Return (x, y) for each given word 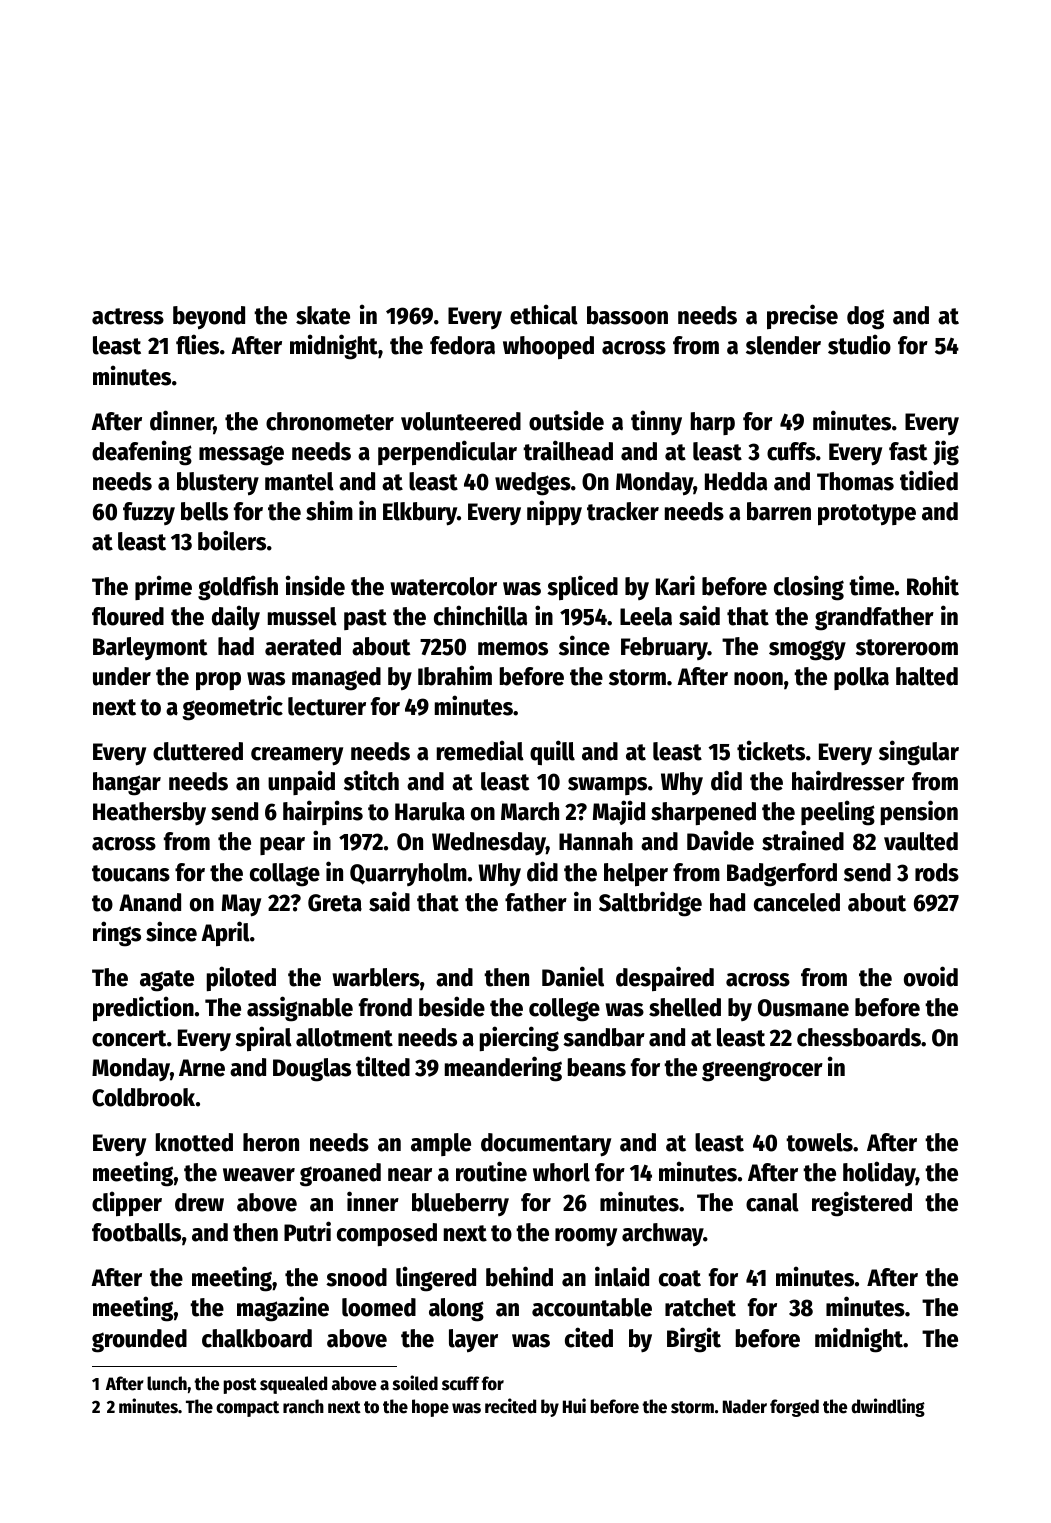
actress (128, 316)
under (122, 676)
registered (862, 1204)
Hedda (736, 481)
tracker (623, 511)
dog (865, 318)
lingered (436, 1279)
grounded (139, 1341)
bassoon (627, 315)
